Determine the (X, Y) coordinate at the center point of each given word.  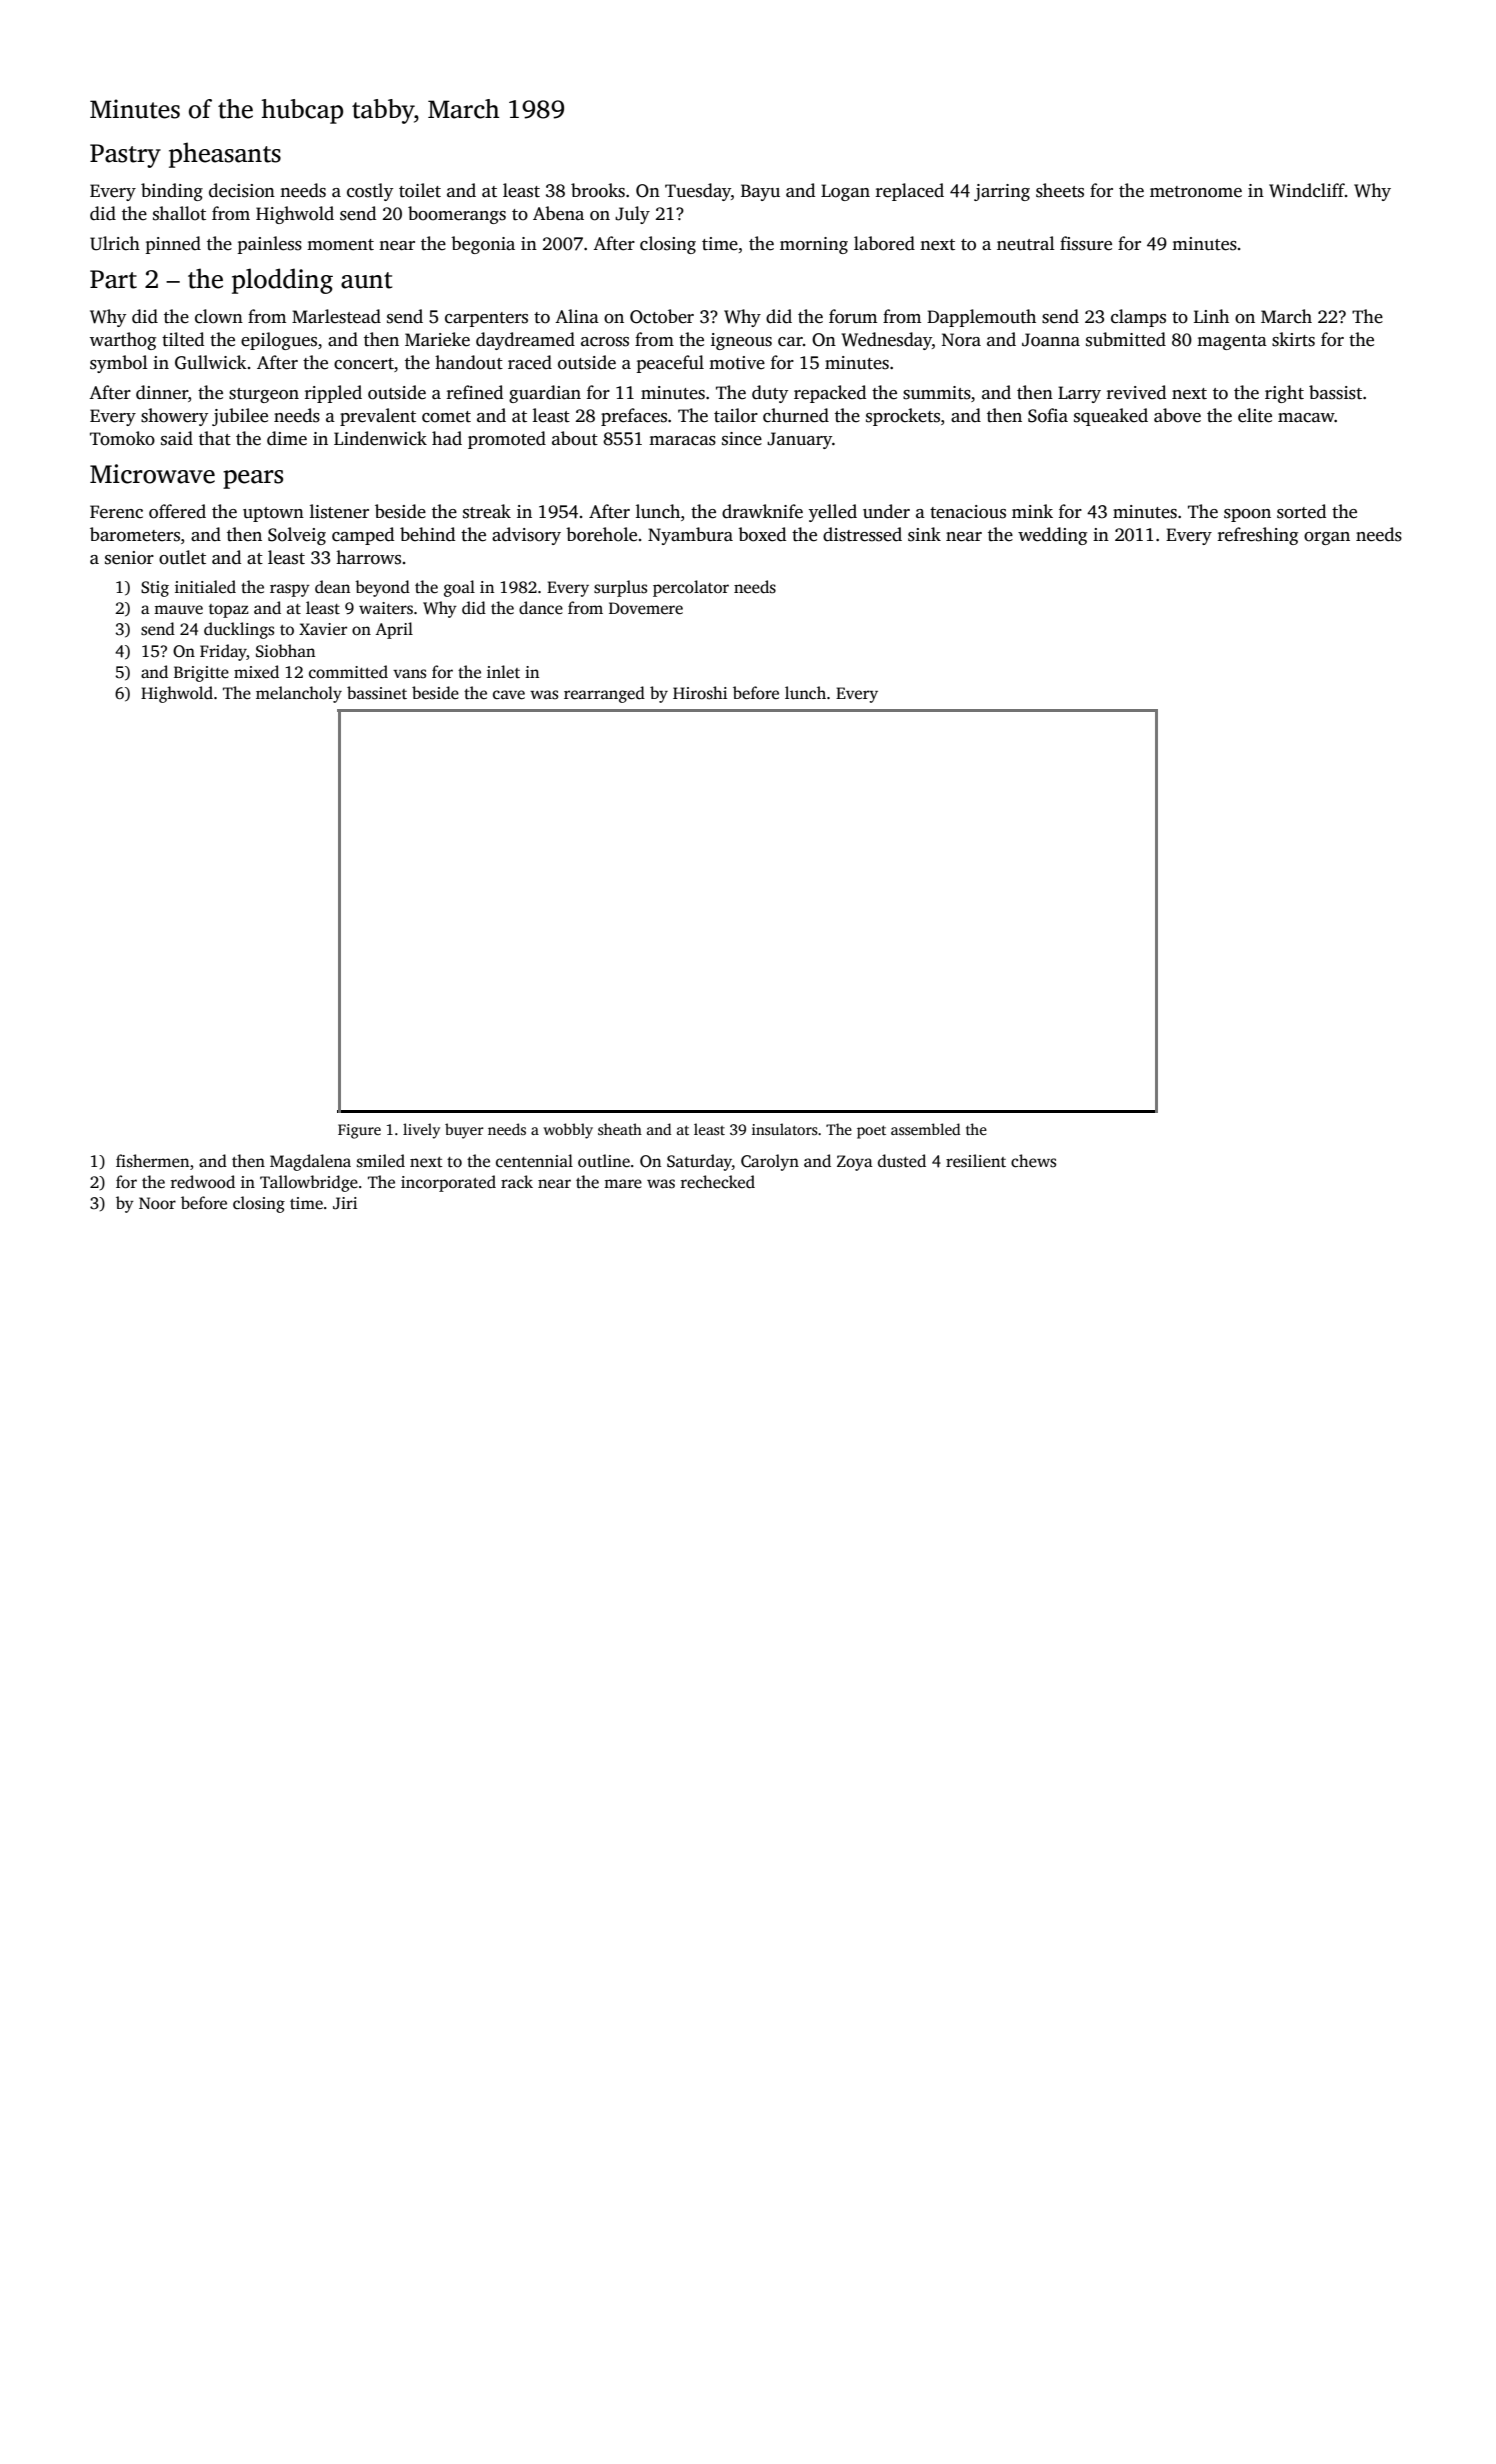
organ (1327, 538)
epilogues (279, 341)
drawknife (762, 511)
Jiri (345, 1203)
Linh (1211, 316)
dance (541, 608)
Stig (155, 589)
